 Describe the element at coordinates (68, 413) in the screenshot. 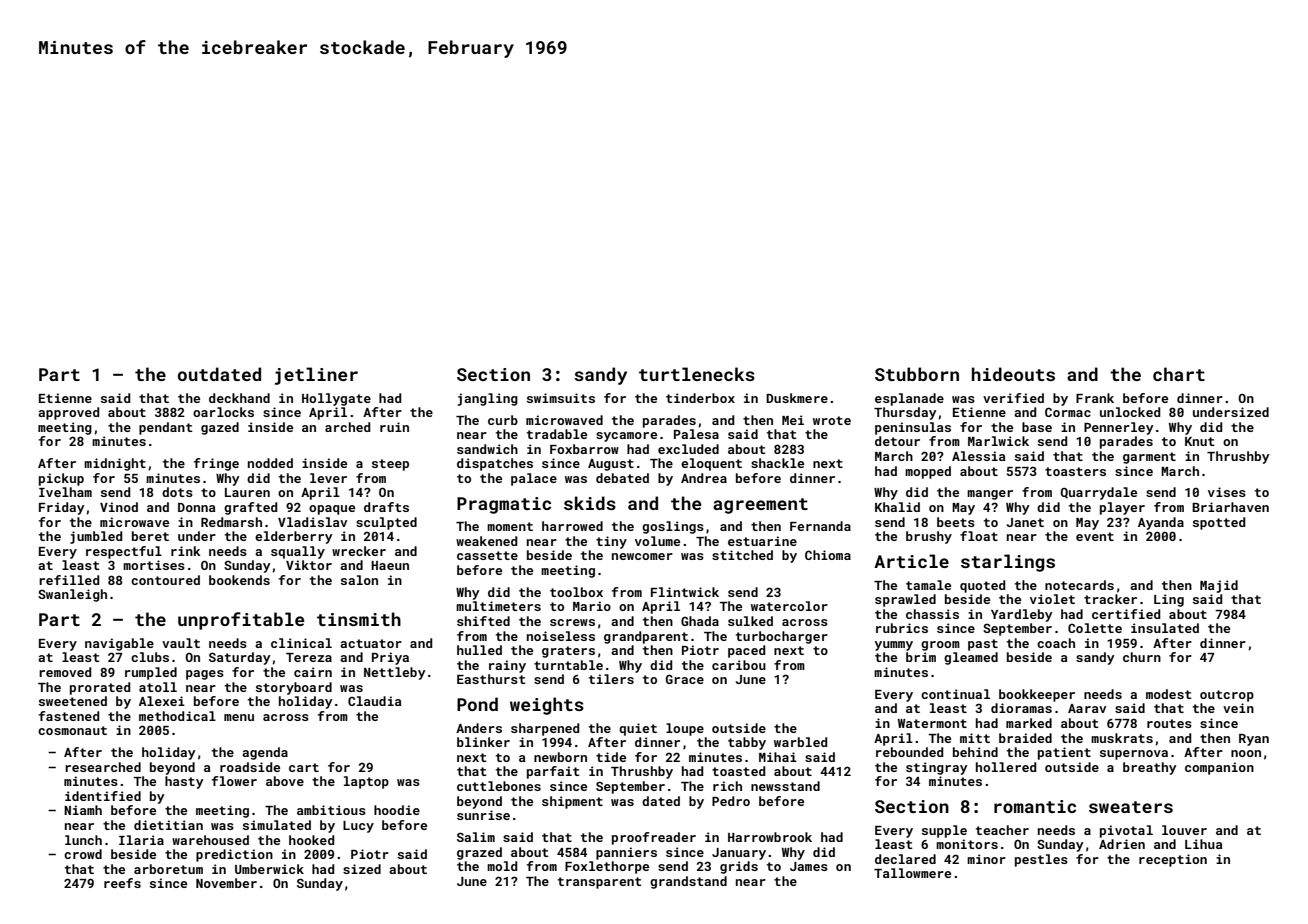

I see `approved` at that location.
